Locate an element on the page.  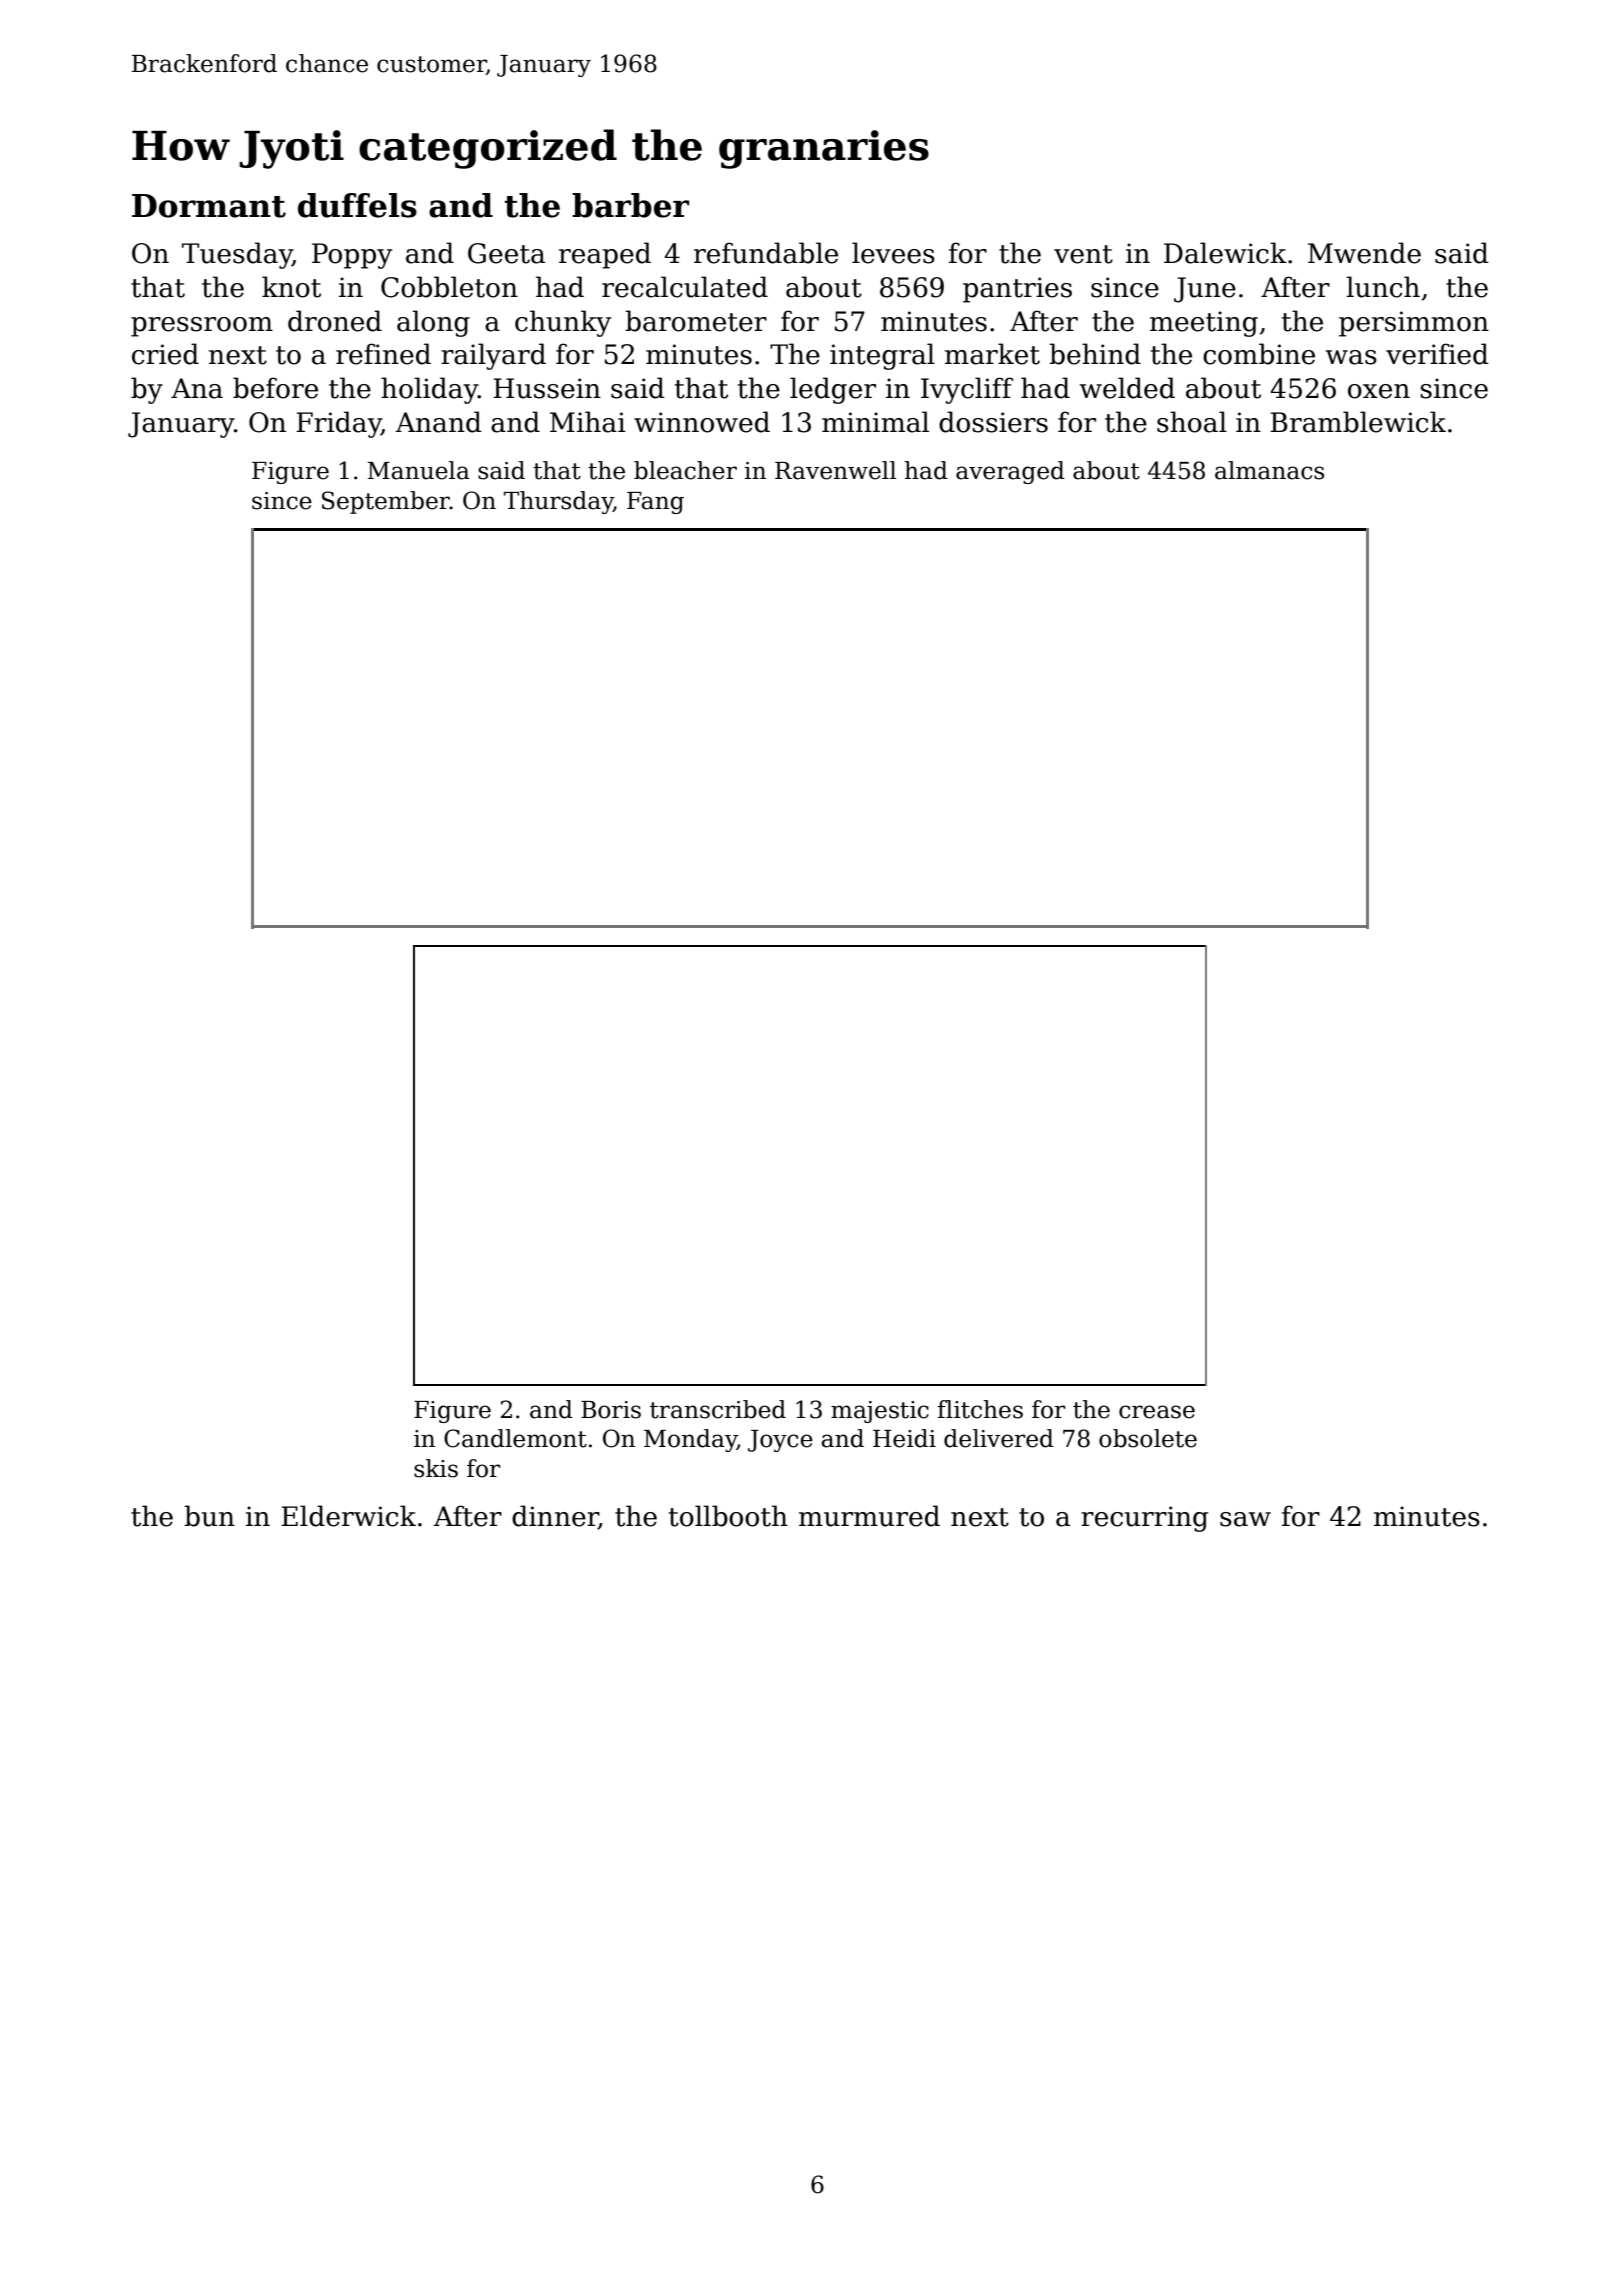
skis is located at coordinates (436, 1468).
